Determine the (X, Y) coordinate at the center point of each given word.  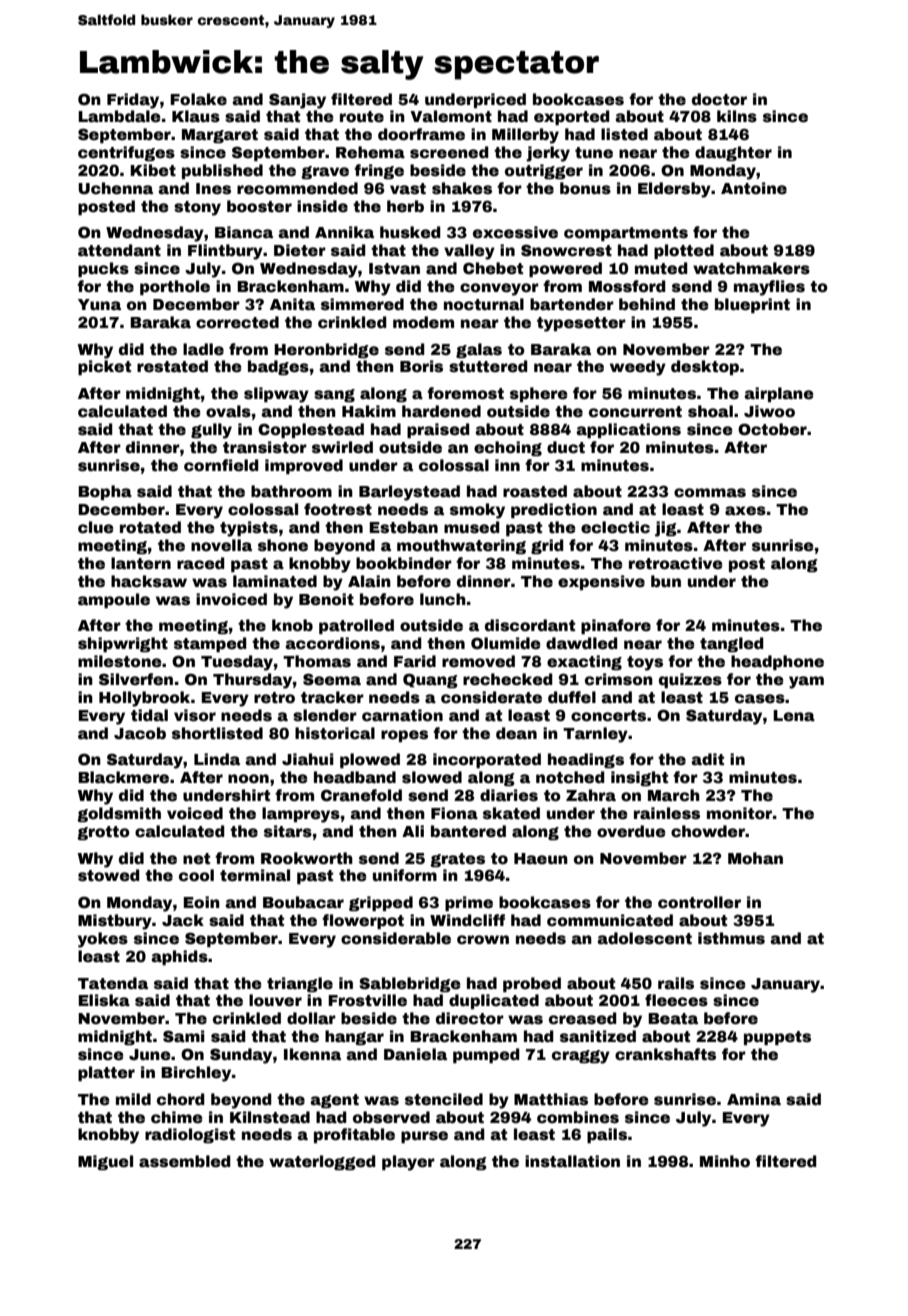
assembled (185, 1161)
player (408, 1163)
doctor (719, 99)
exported (572, 117)
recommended (297, 188)
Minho (725, 1161)
